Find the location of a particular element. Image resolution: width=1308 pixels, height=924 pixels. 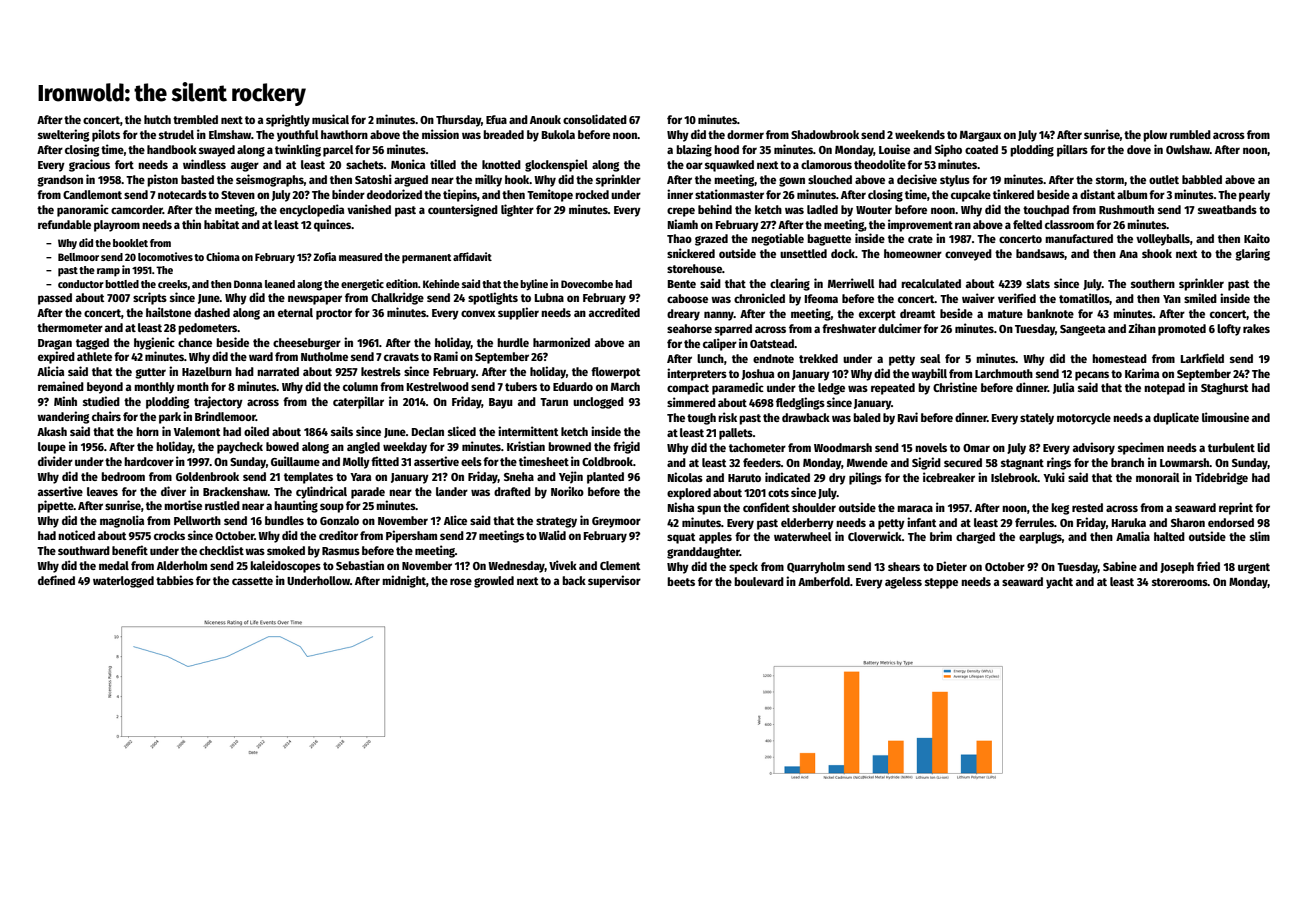

felted is located at coordinates (1027, 224).
